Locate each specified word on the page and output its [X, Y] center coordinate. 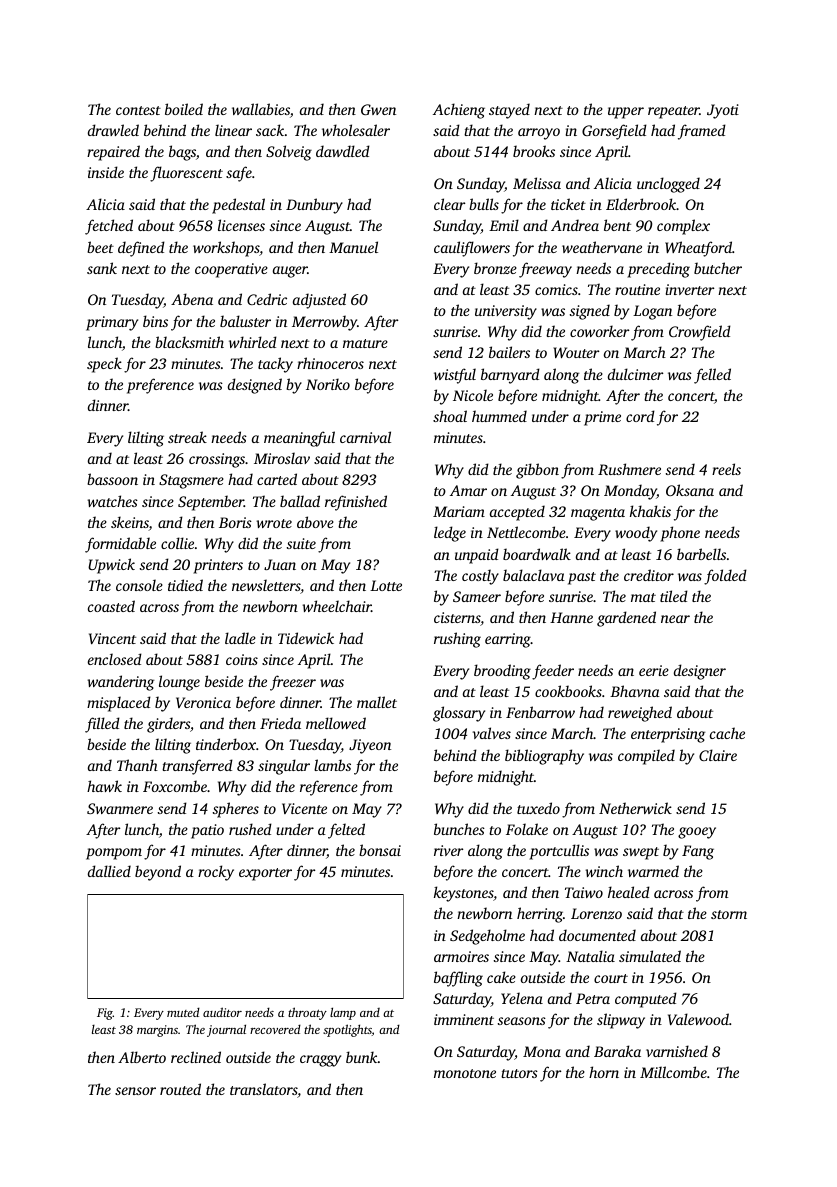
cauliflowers [472, 249]
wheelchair [336, 606]
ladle [240, 638]
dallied [109, 871]
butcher [718, 268]
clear [449, 204]
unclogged [668, 185]
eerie [654, 670]
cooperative [231, 270]
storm [729, 914]
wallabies [261, 109]
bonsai [380, 850]
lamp [343, 1013]
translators [264, 1090]
